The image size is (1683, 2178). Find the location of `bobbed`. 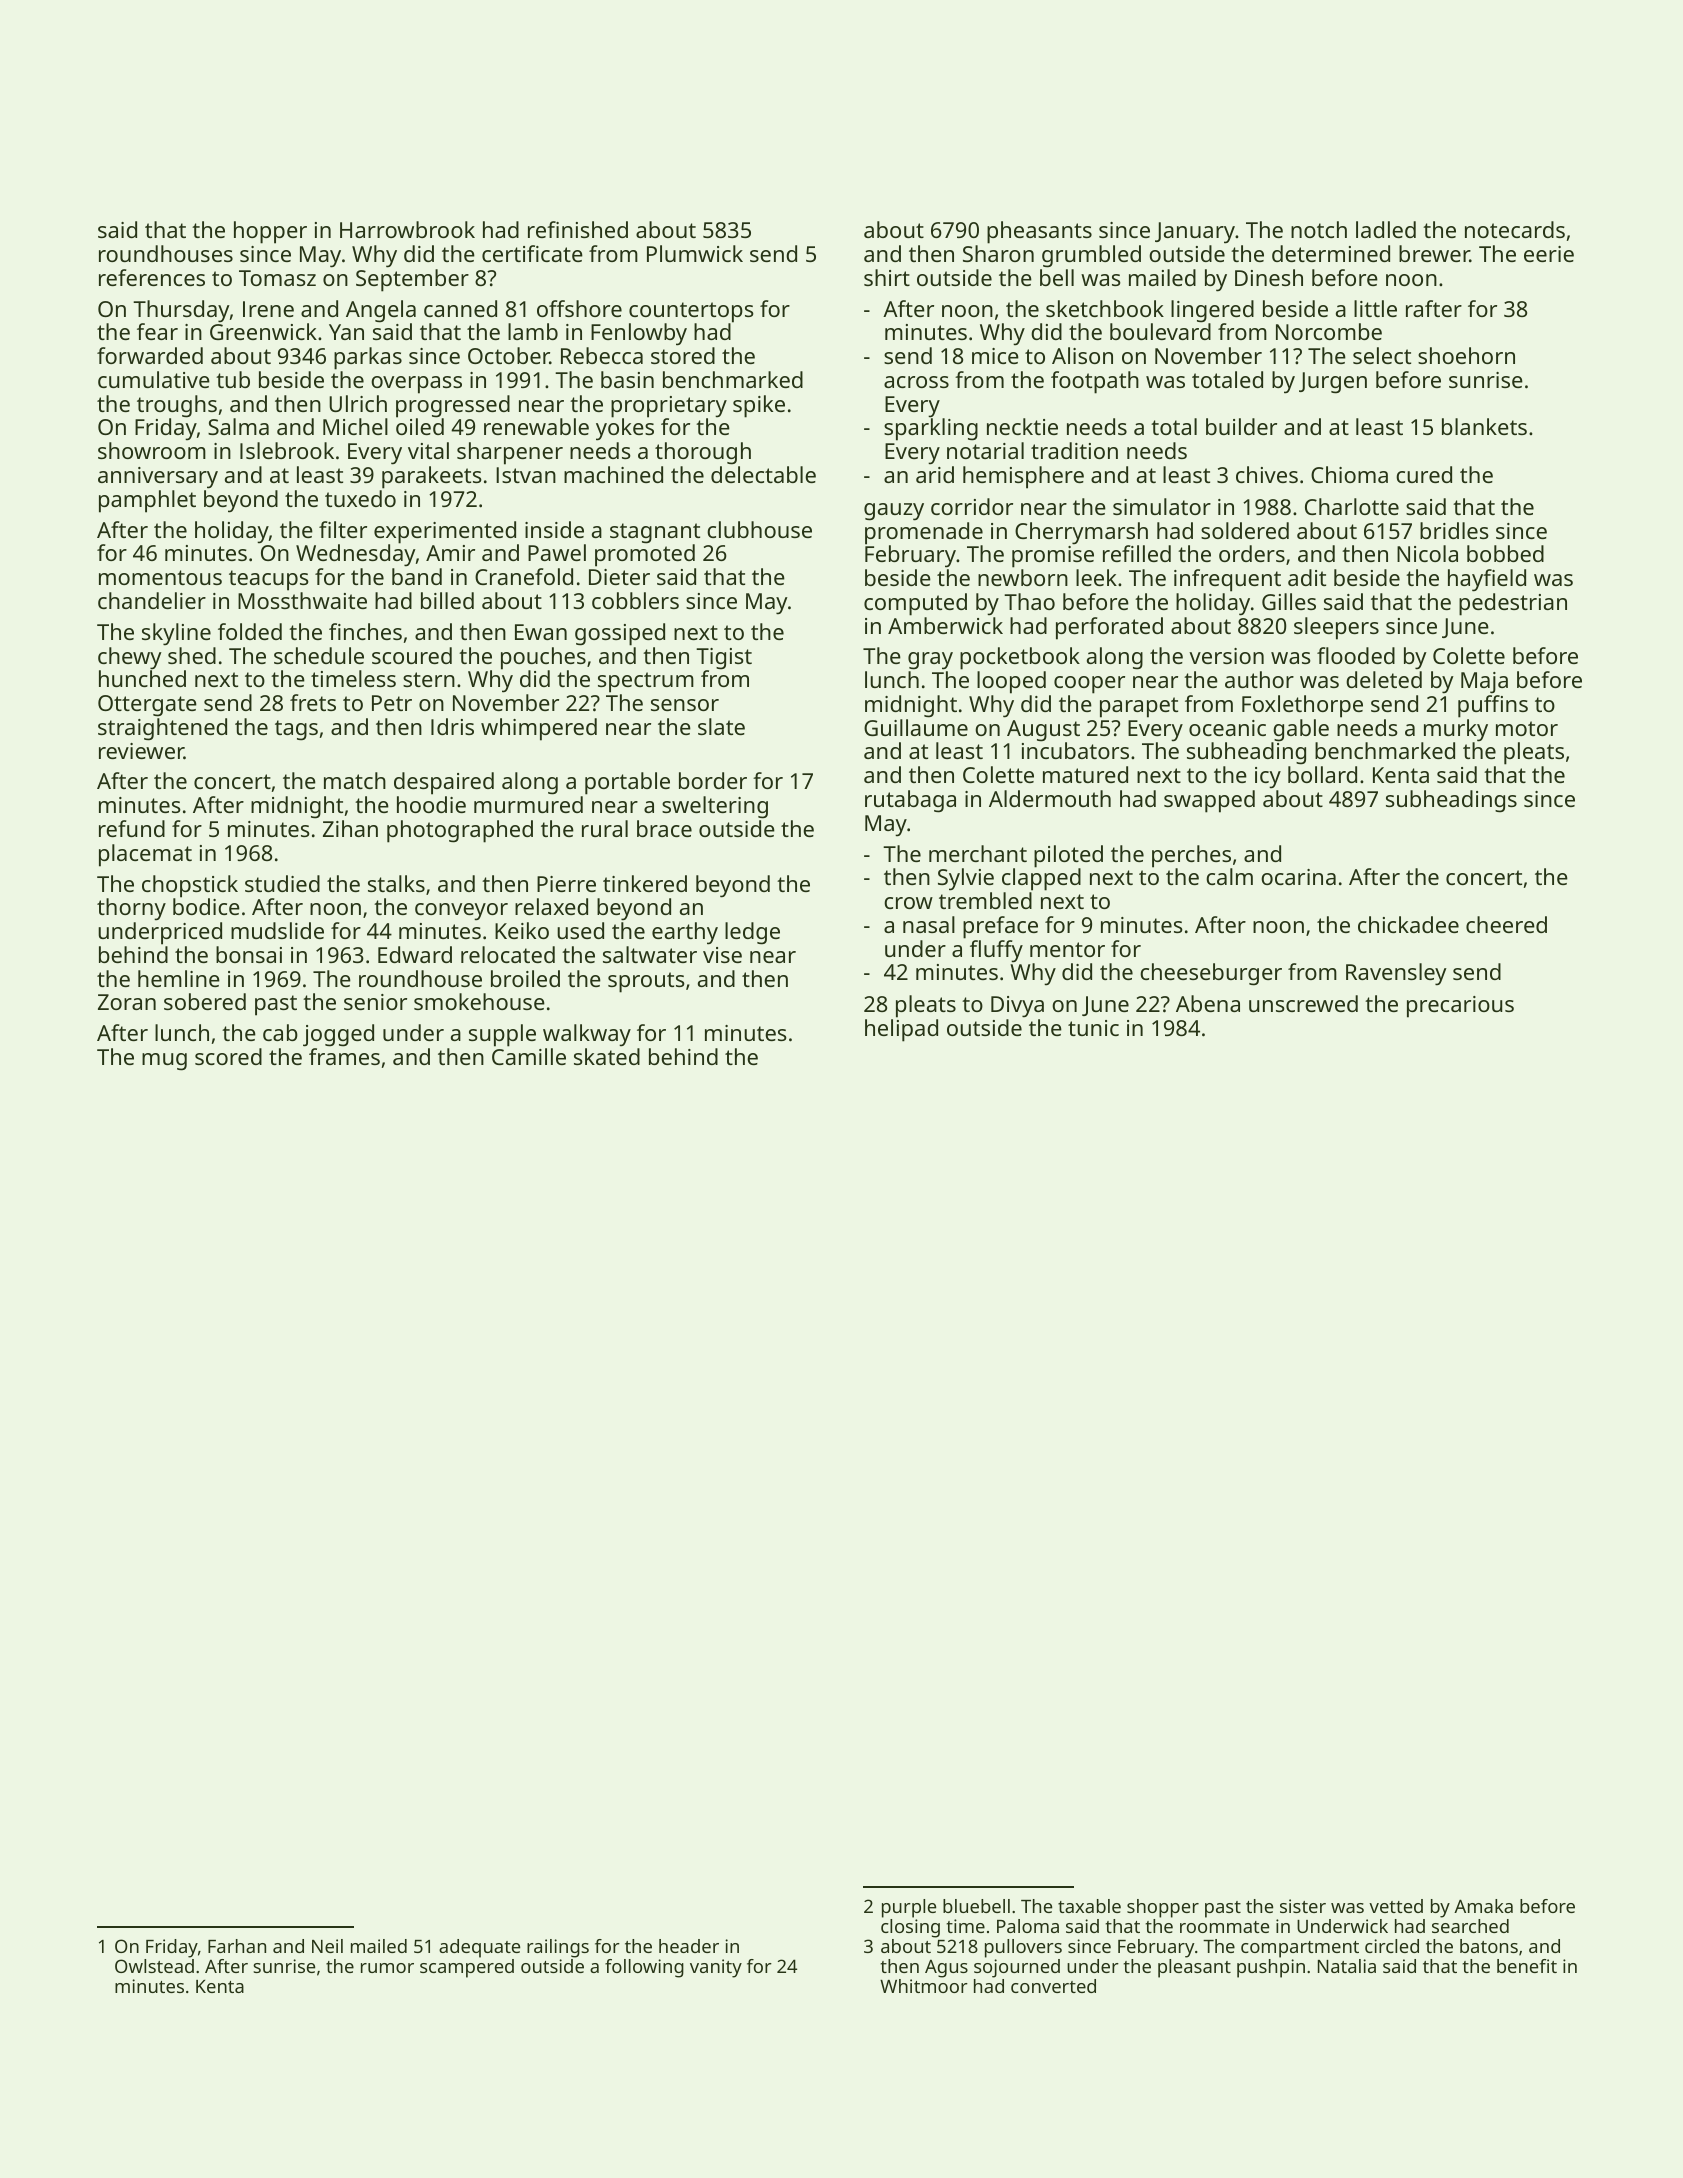

bobbed is located at coordinates (1505, 553).
